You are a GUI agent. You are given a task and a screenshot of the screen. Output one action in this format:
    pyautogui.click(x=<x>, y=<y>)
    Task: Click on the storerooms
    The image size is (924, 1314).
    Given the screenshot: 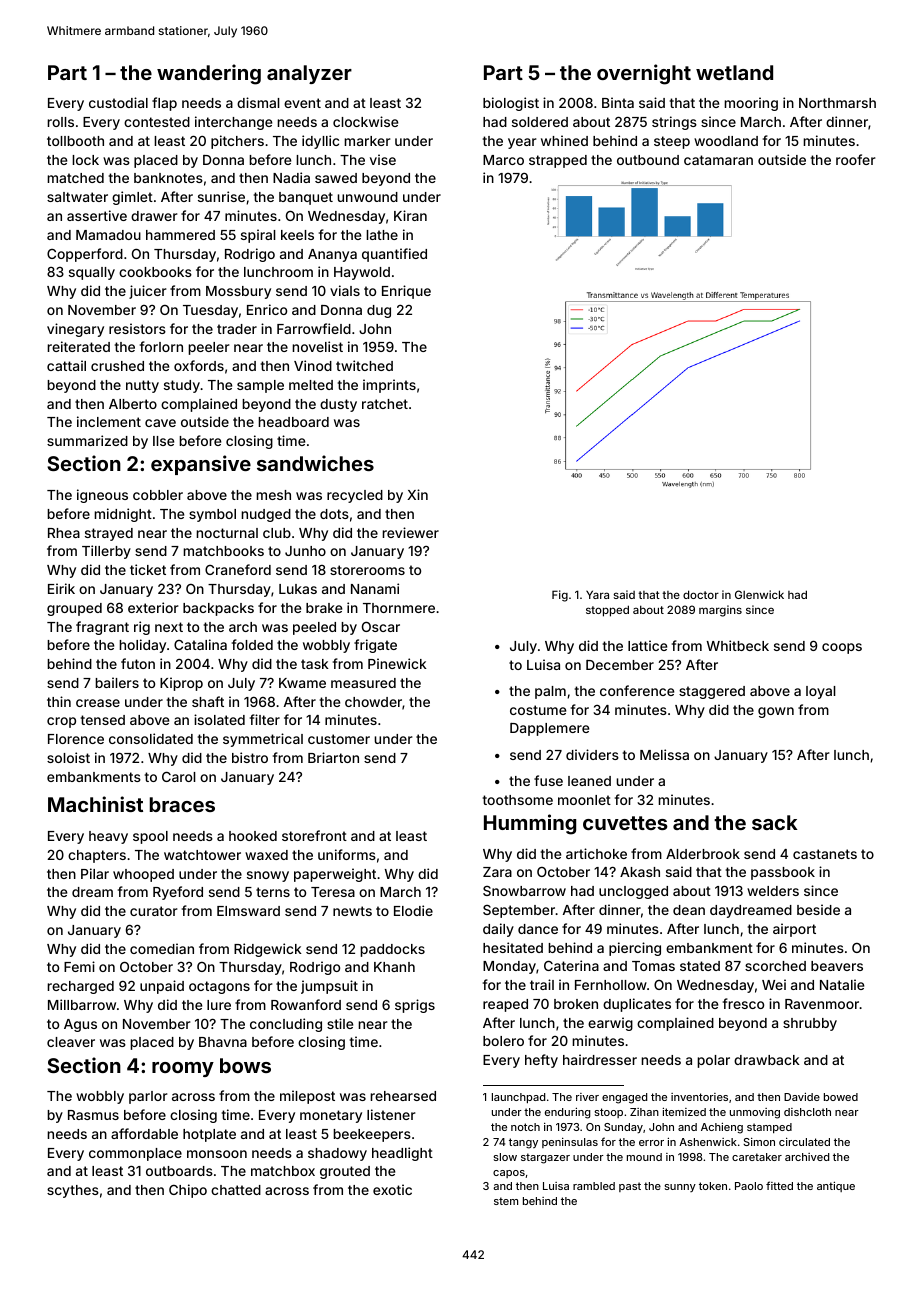 What is the action you would take?
    pyautogui.click(x=367, y=570)
